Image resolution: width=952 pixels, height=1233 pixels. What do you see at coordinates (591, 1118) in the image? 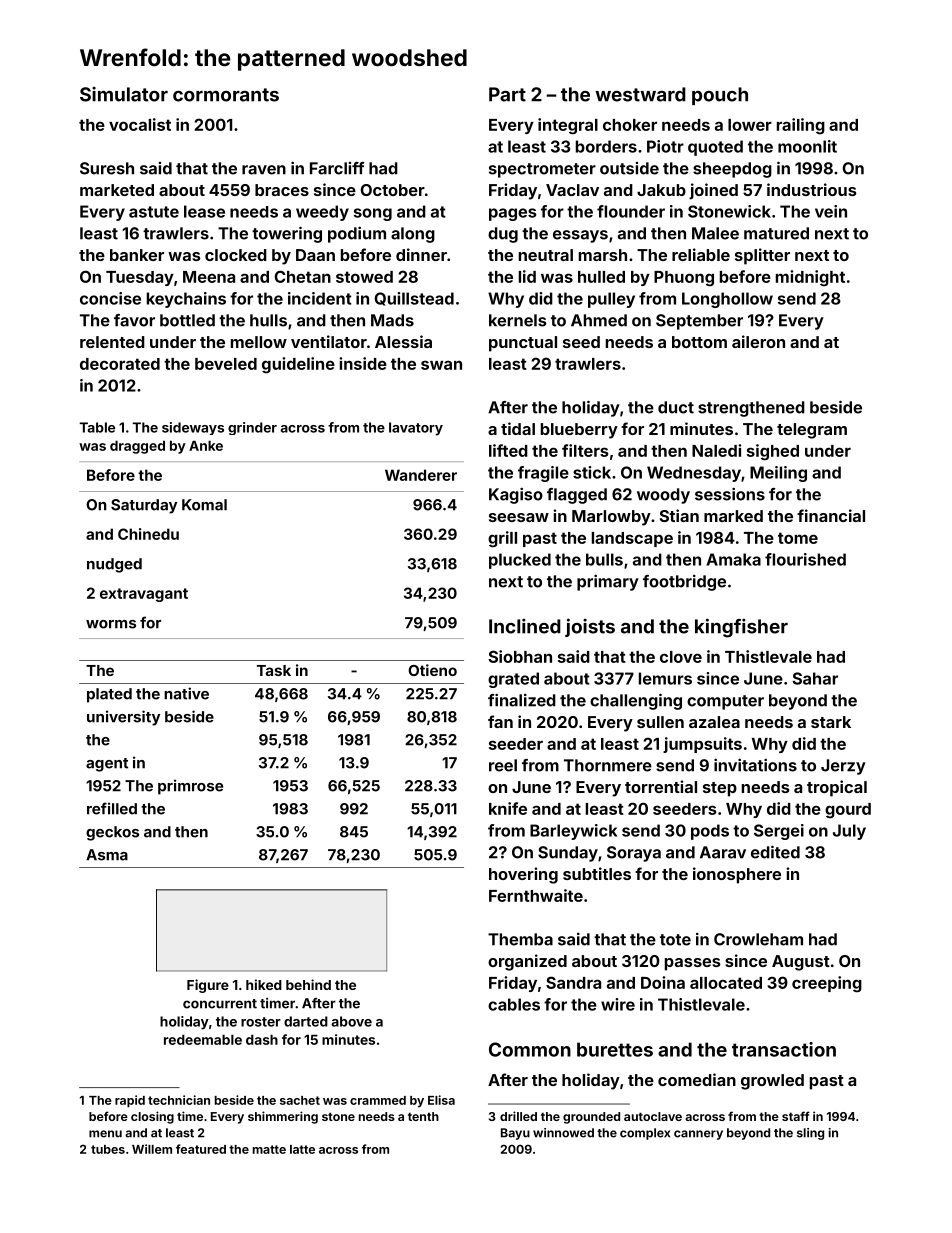
I see `grounded` at bounding box center [591, 1118].
